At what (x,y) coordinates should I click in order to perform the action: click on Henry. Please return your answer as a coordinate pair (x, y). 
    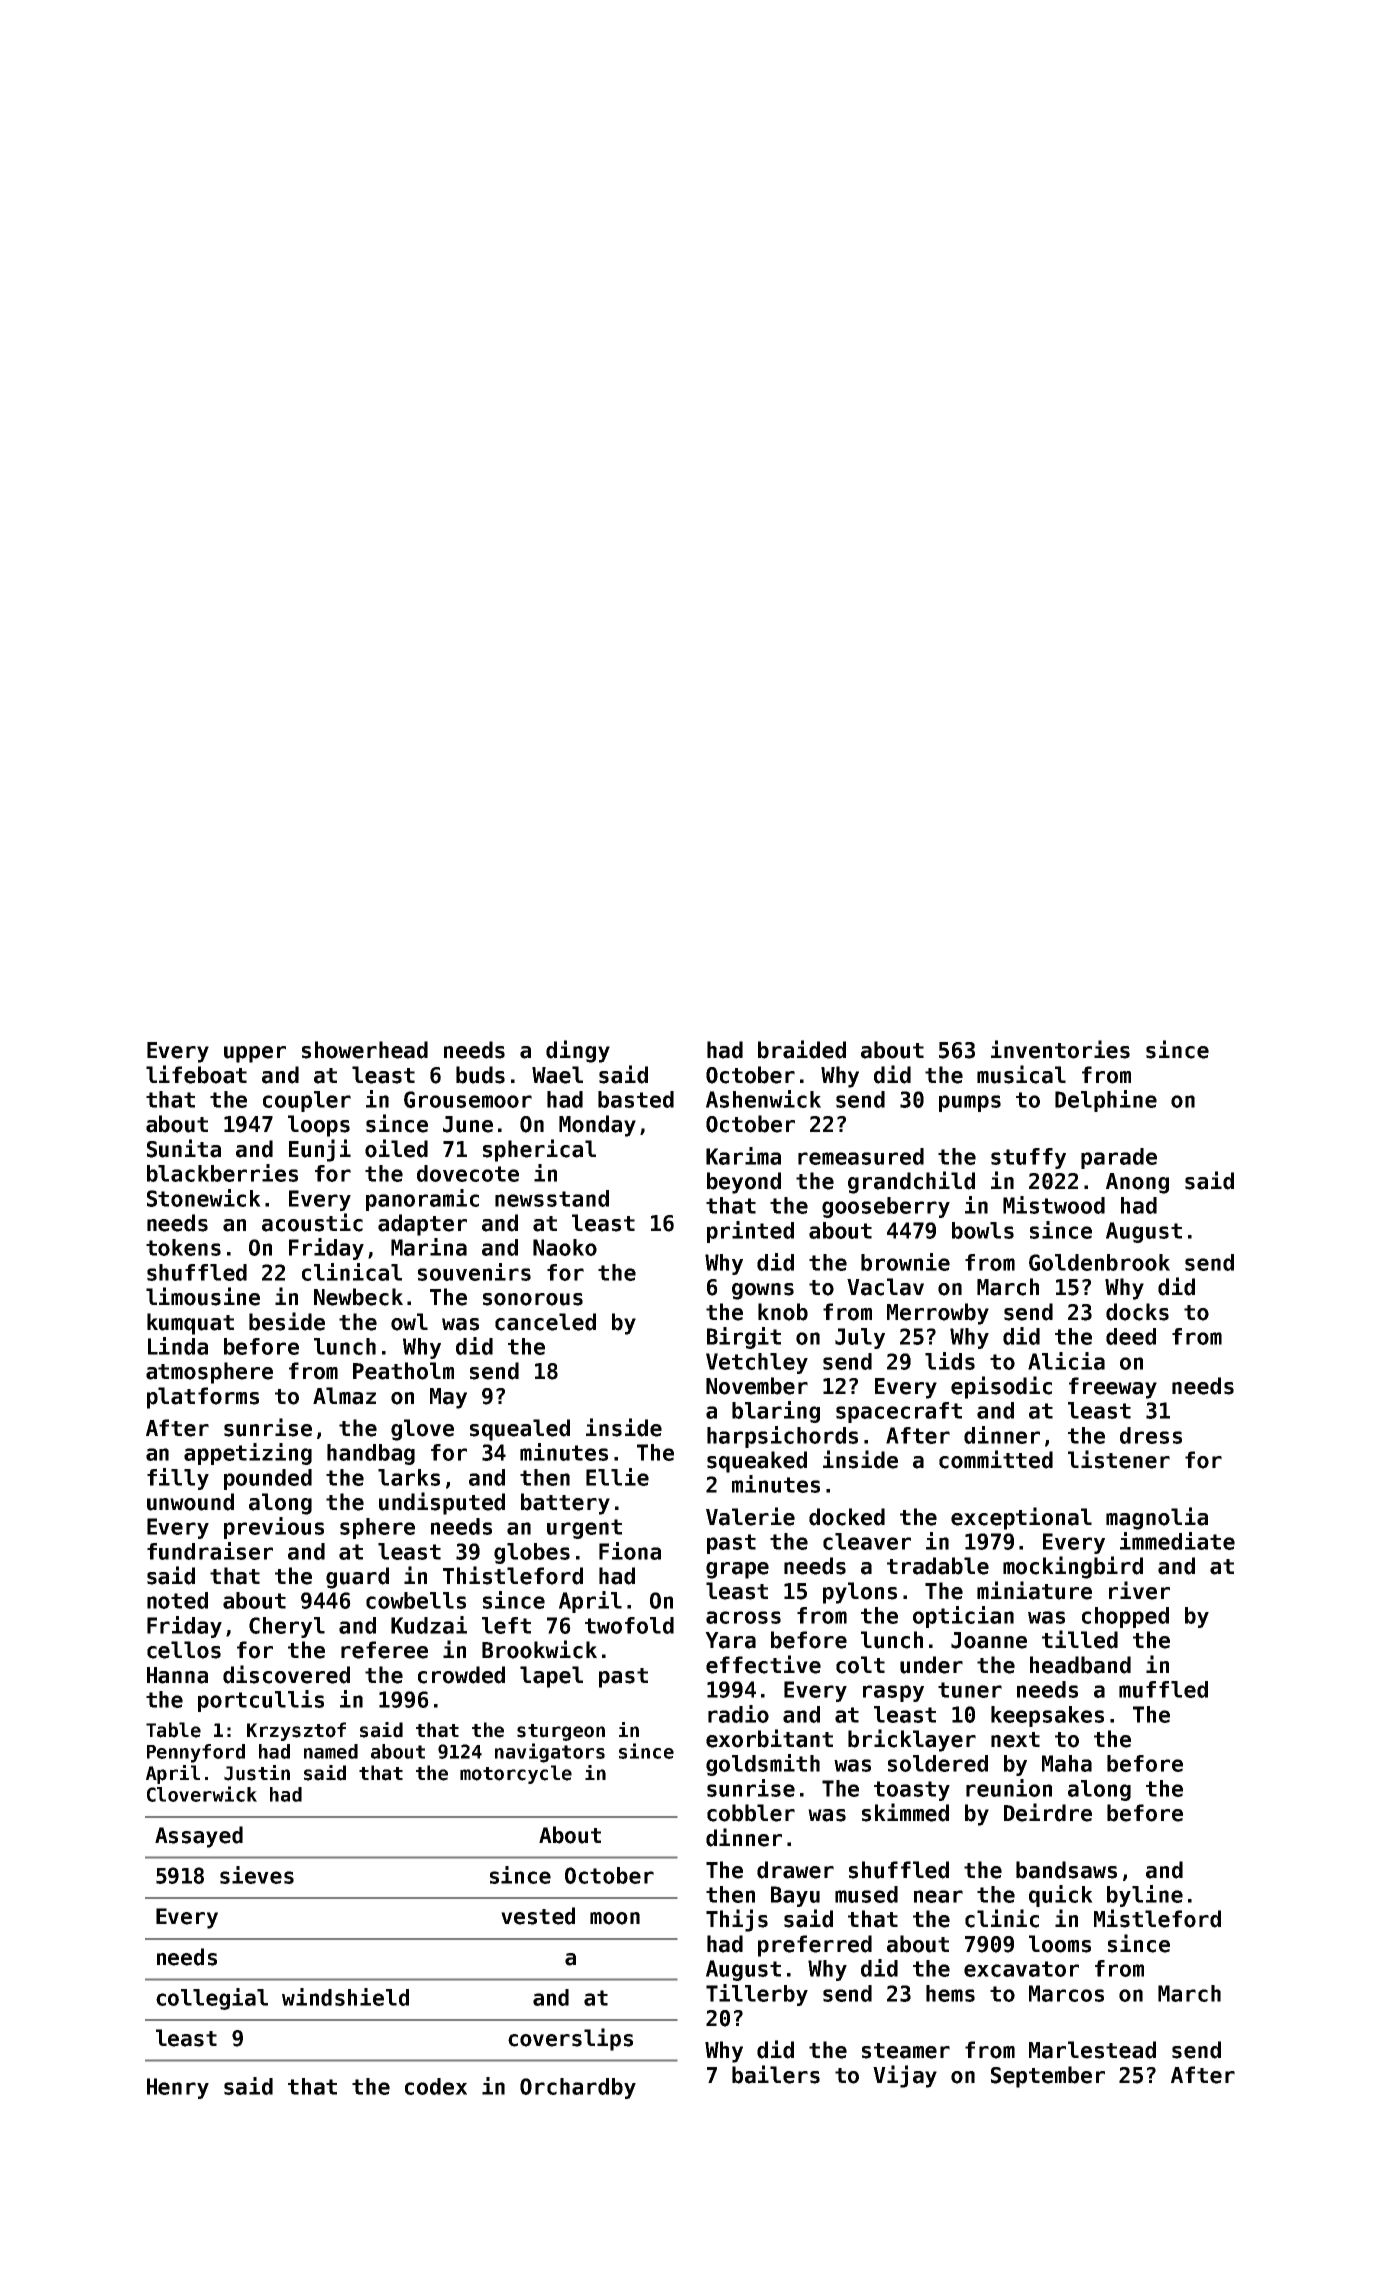
    Looking at the image, I should click on (178, 2088).
